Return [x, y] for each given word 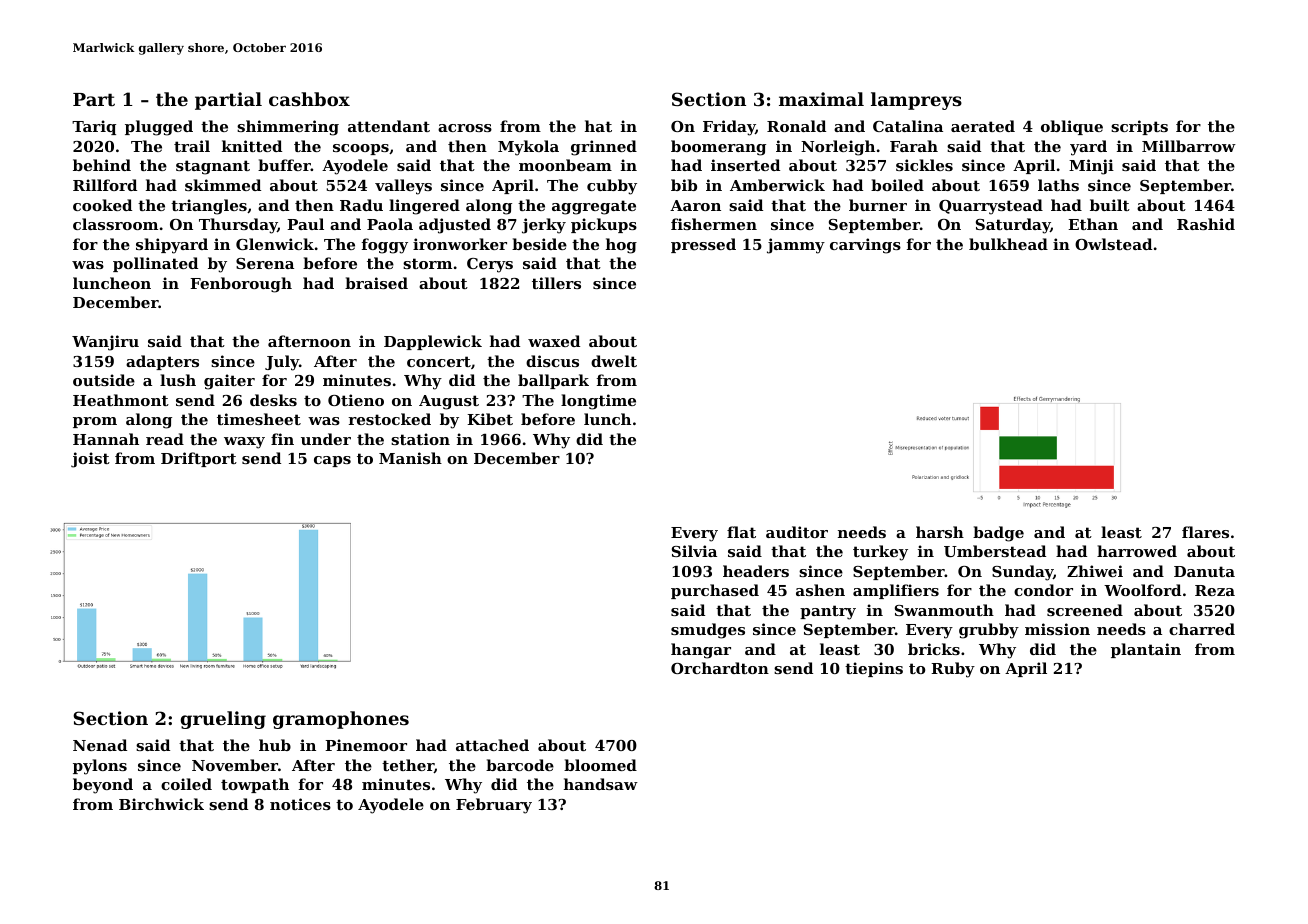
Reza [1215, 590]
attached [492, 745]
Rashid [1206, 224]
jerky [544, 226]
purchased [715, 591]
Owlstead [1113, 244]
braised [376, 283]
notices [300, 804]
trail [192, 146]
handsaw [601, 784]
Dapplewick [433, 342]
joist [90, 460]
